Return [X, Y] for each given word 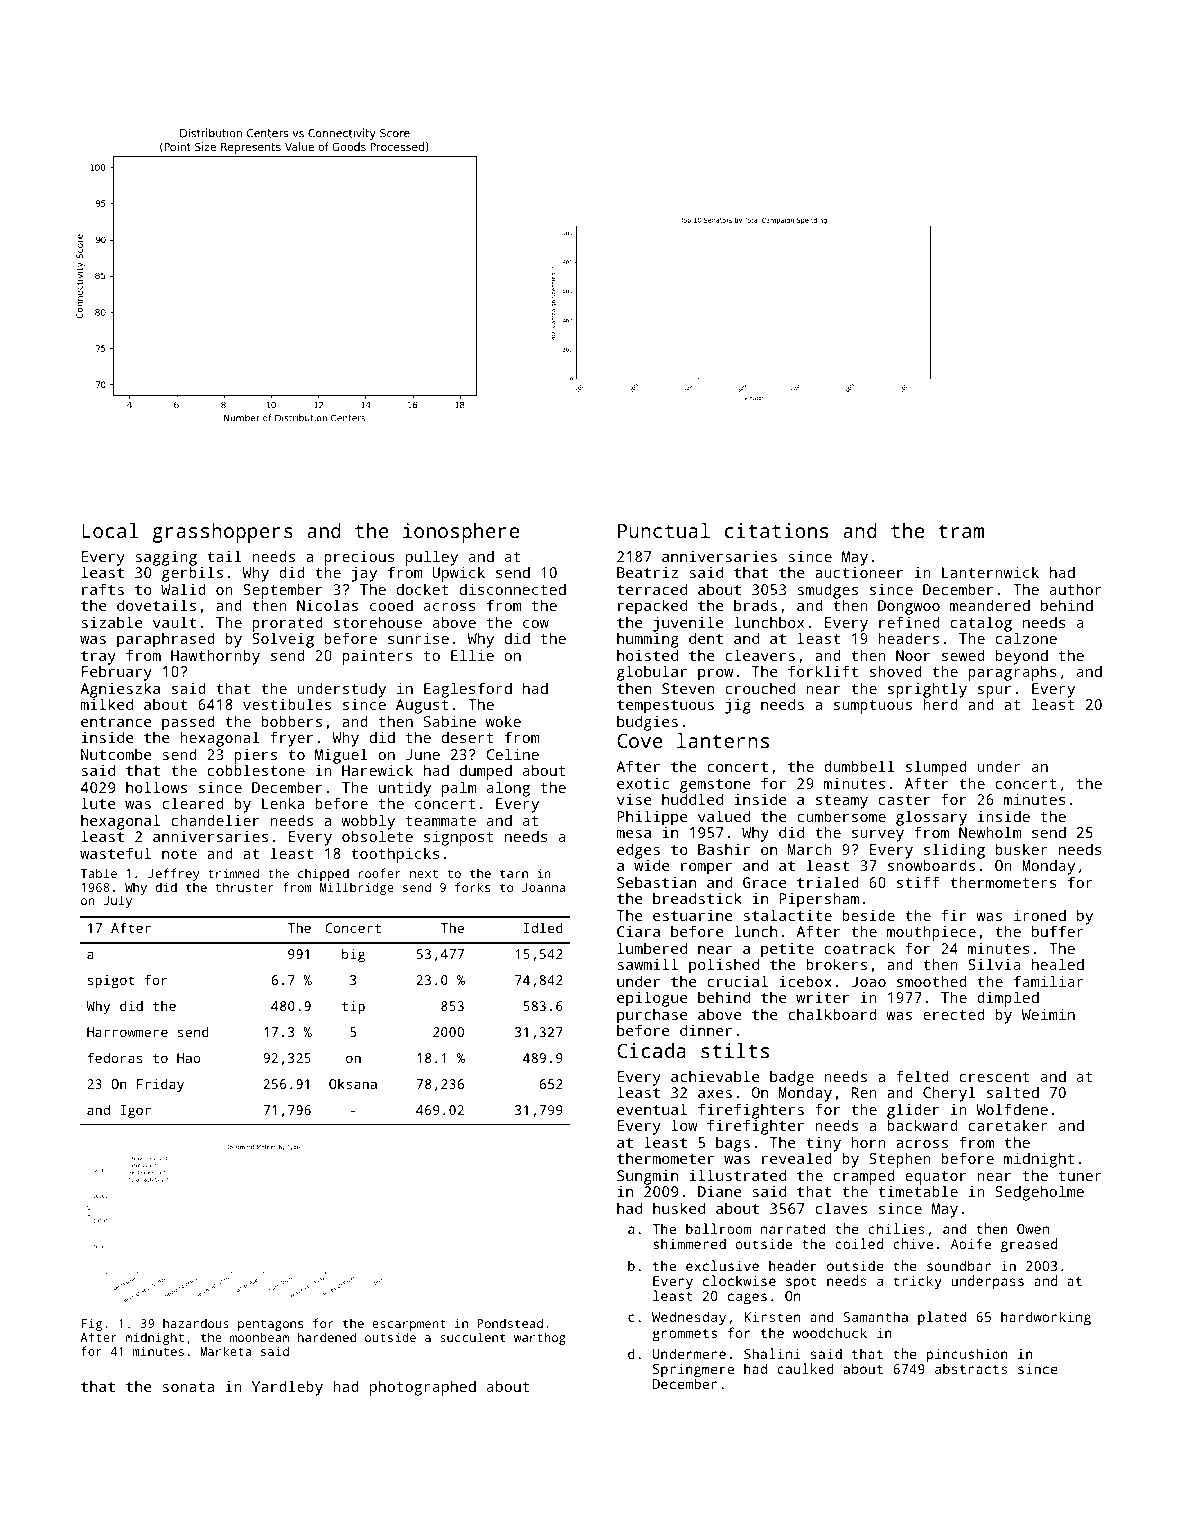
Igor [136, 1111]
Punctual [664, 530]
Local [110, 530]
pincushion [967, 1355]
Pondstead [510, 1323]
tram [961, 531]
